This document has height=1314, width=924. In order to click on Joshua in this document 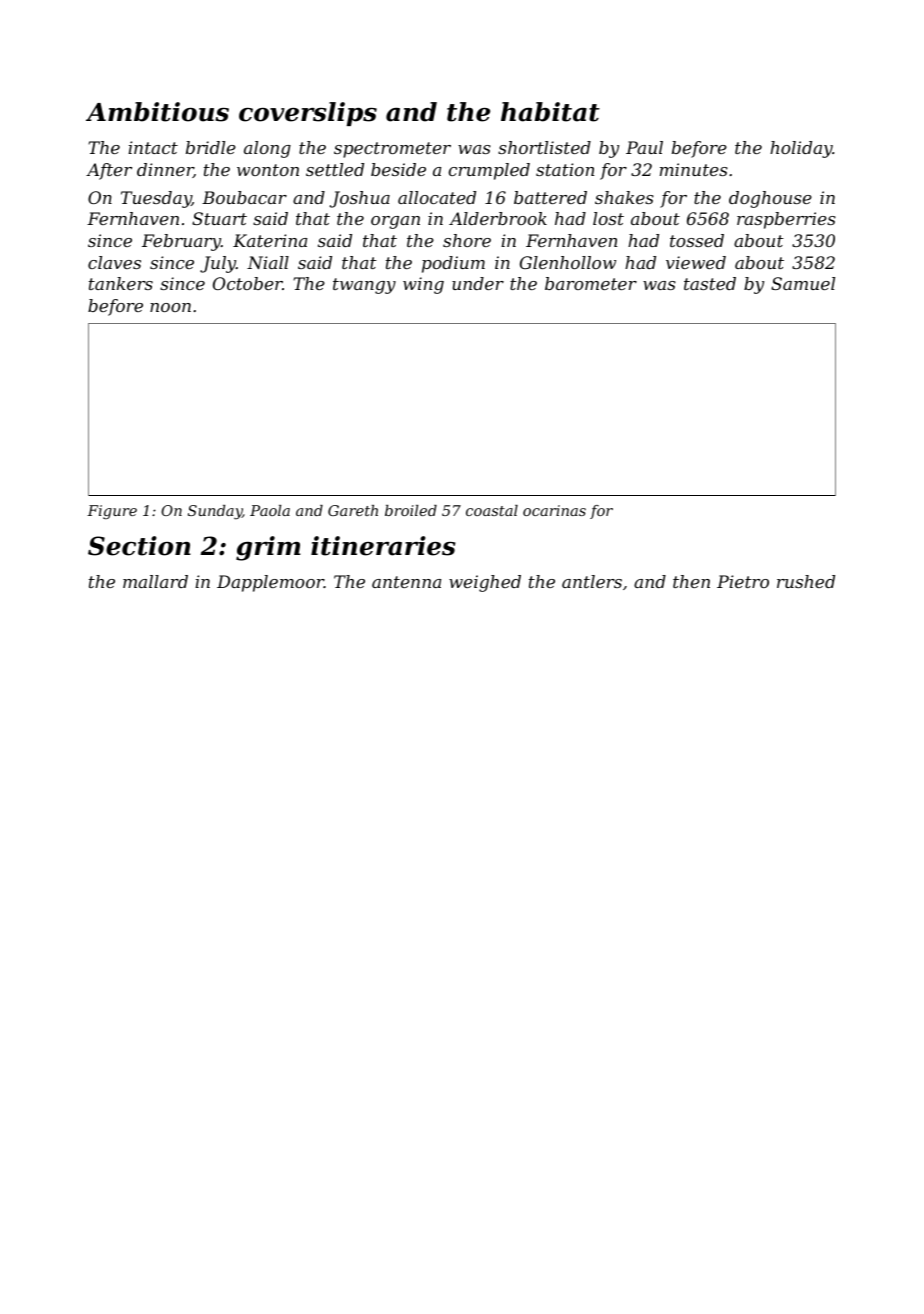, I will do `click(359, 199)`.
